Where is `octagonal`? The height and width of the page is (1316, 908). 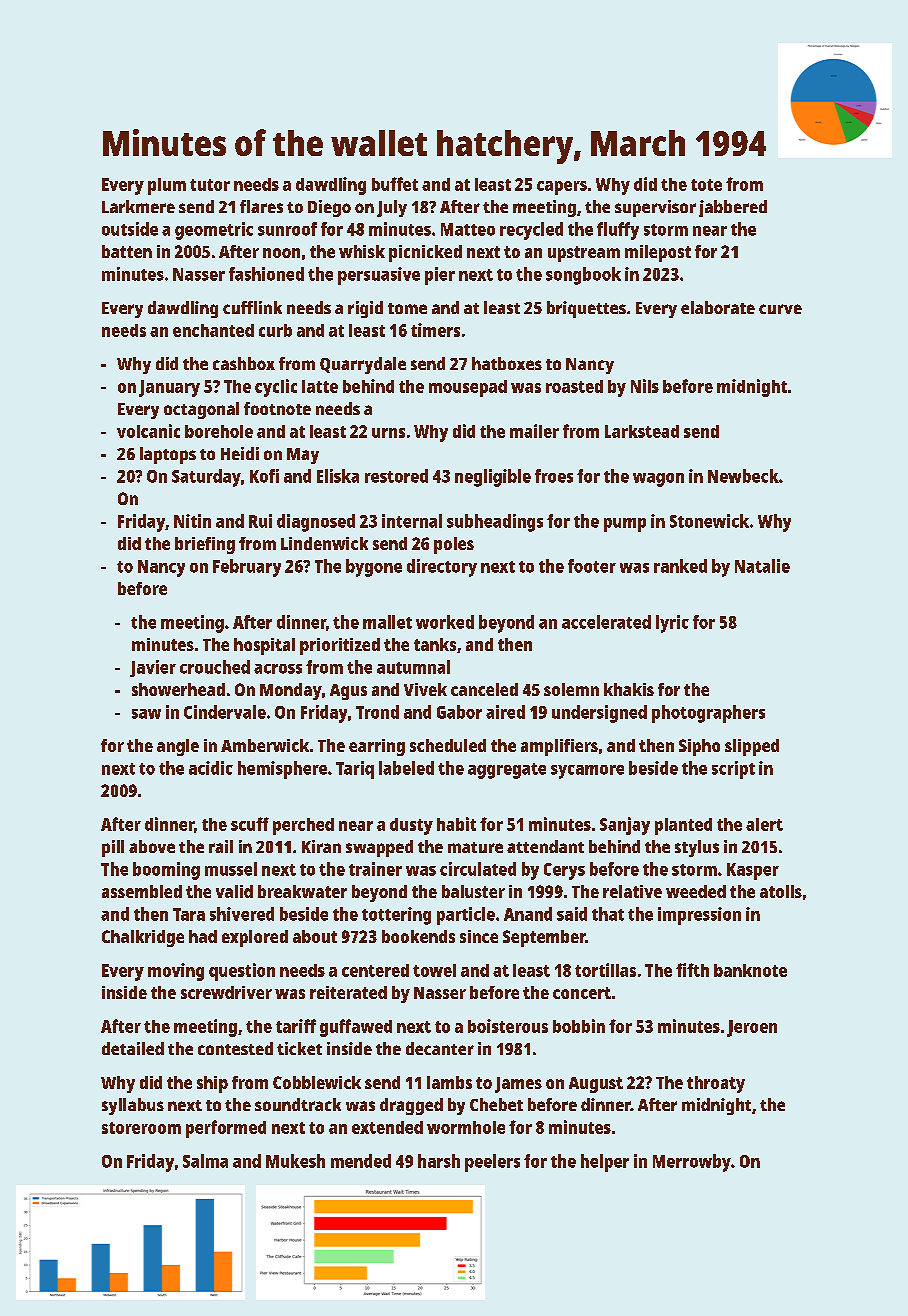 octagonal is located at coordinates (201, 410).
